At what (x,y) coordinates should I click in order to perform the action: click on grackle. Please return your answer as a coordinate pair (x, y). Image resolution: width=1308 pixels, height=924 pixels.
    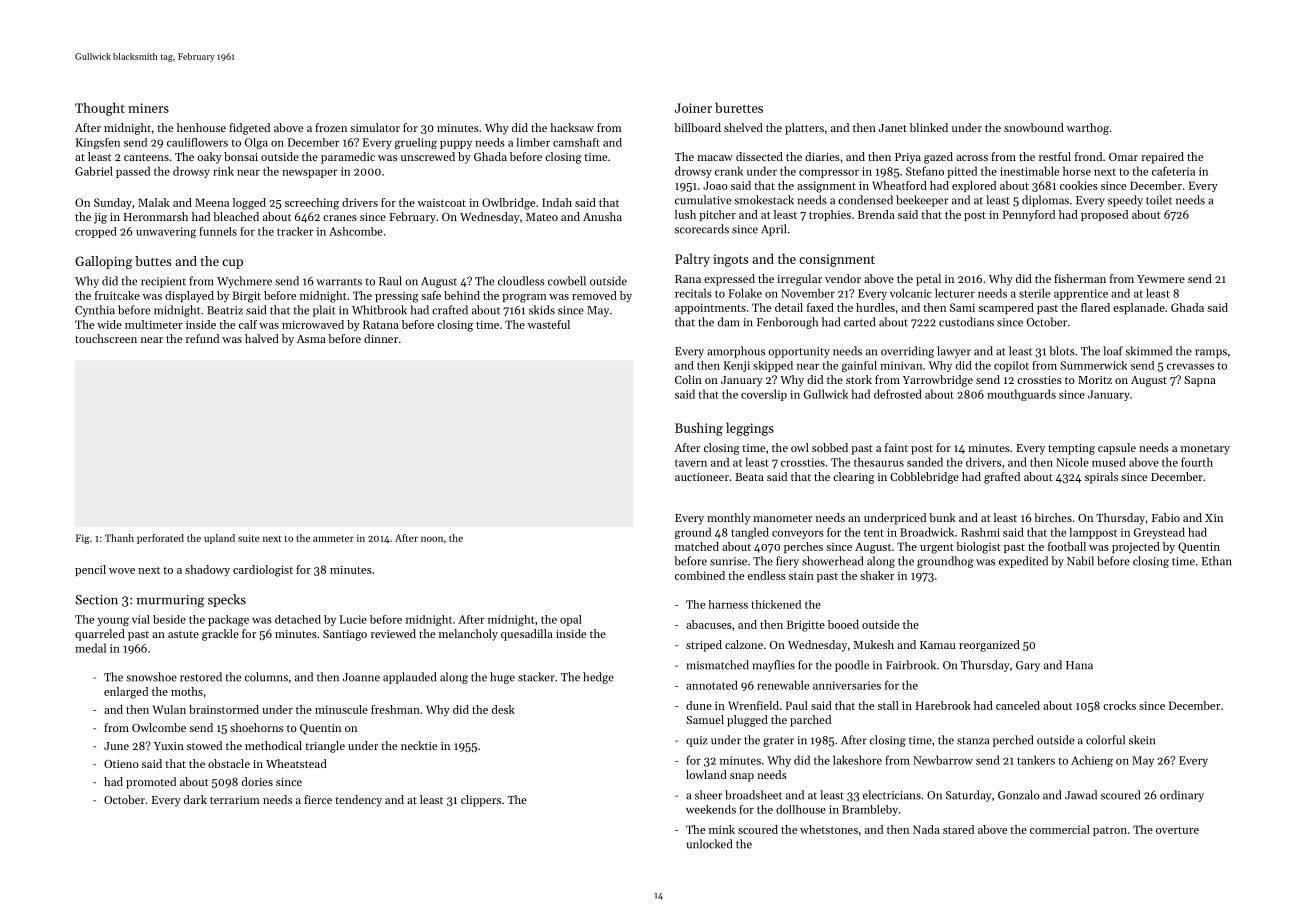
    Looking at the image, I should click on (220, 635).
